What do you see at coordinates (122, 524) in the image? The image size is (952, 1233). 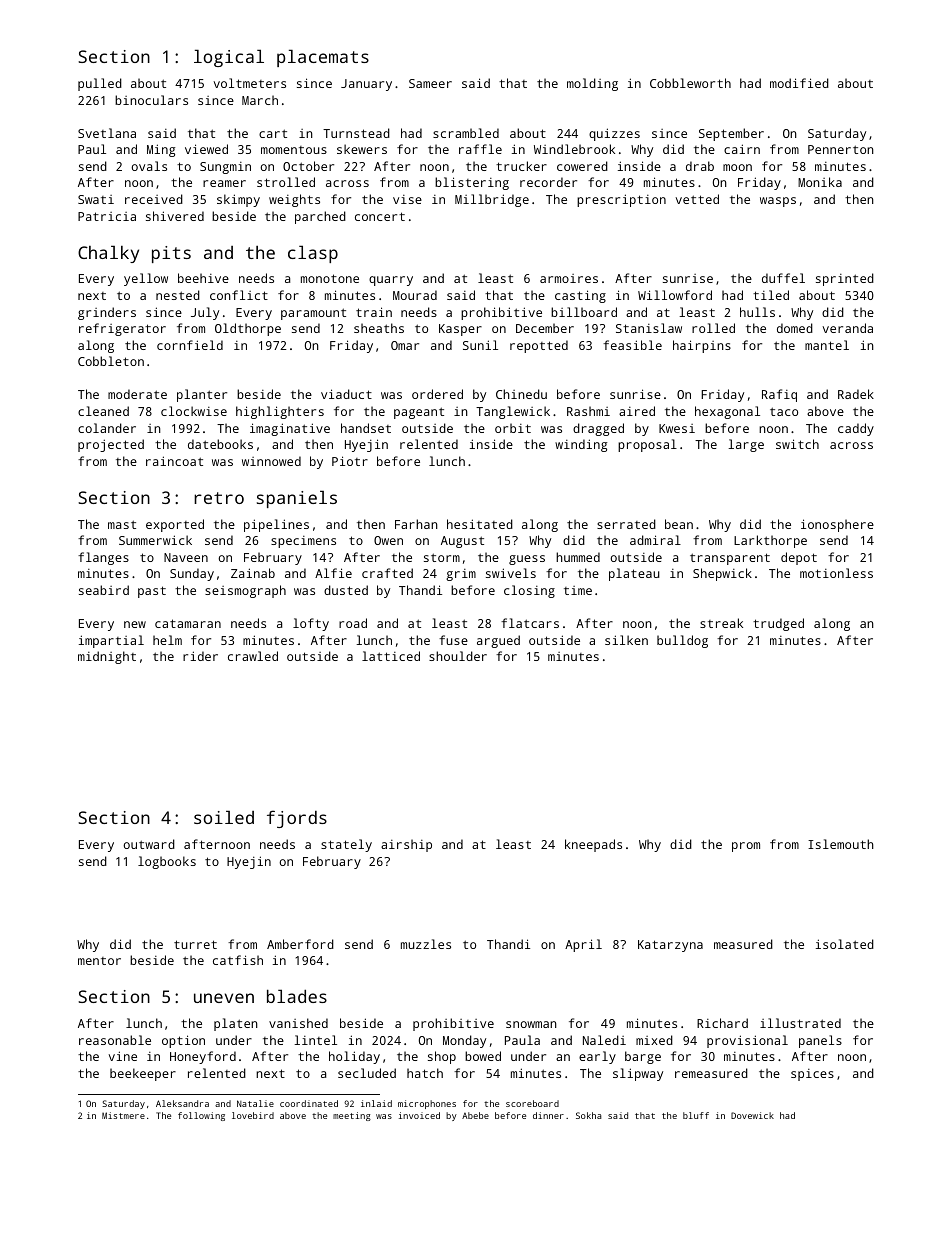 I see `mast` at bounding box center [122, 524].
